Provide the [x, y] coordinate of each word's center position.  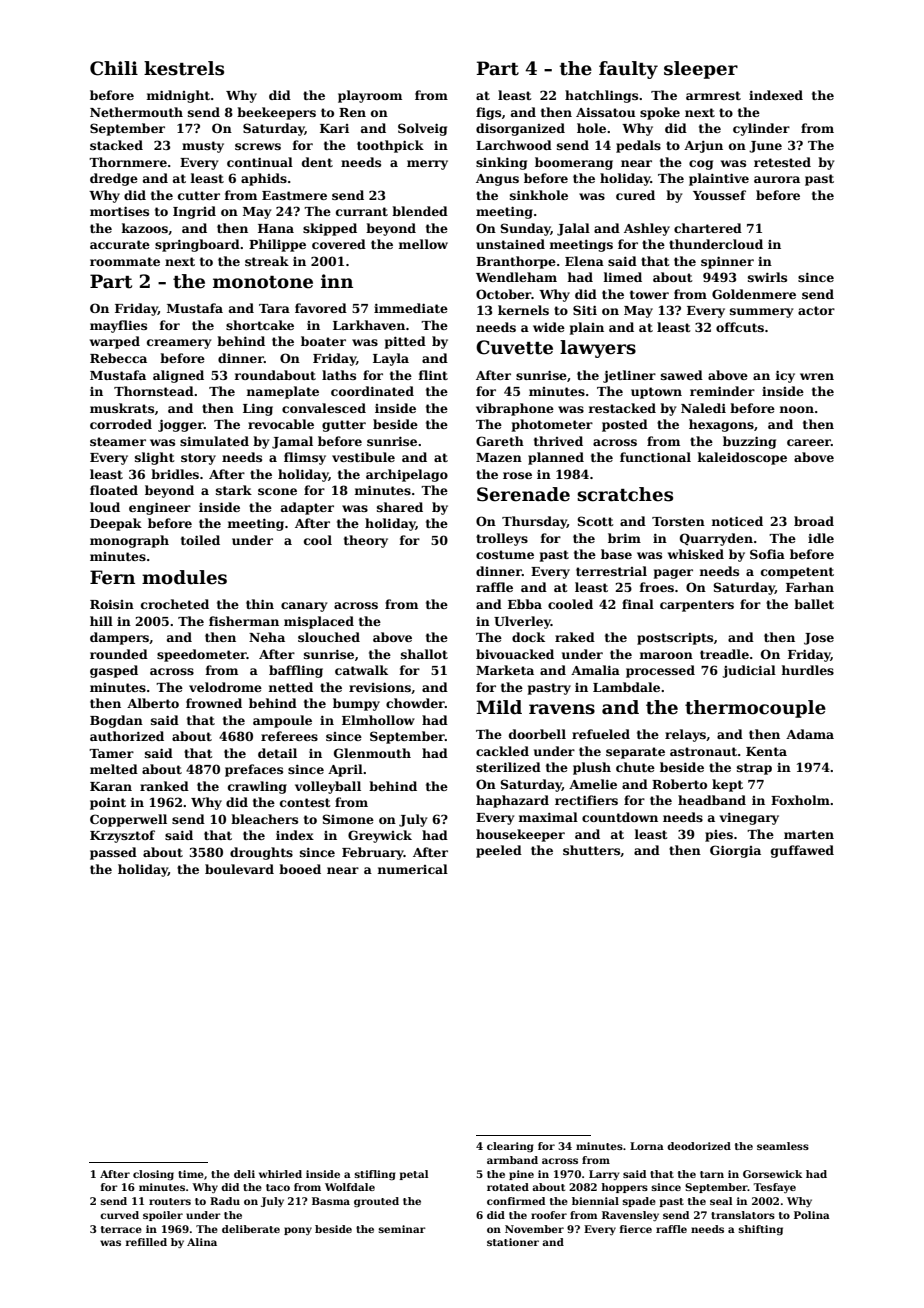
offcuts [740, 327]
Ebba [525, 604]
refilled [146, 1242]
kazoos [145, 228]
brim [624, 538]
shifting [760, 1230]
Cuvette [514, 347]
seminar [402, 1229]
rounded [119, 654]
